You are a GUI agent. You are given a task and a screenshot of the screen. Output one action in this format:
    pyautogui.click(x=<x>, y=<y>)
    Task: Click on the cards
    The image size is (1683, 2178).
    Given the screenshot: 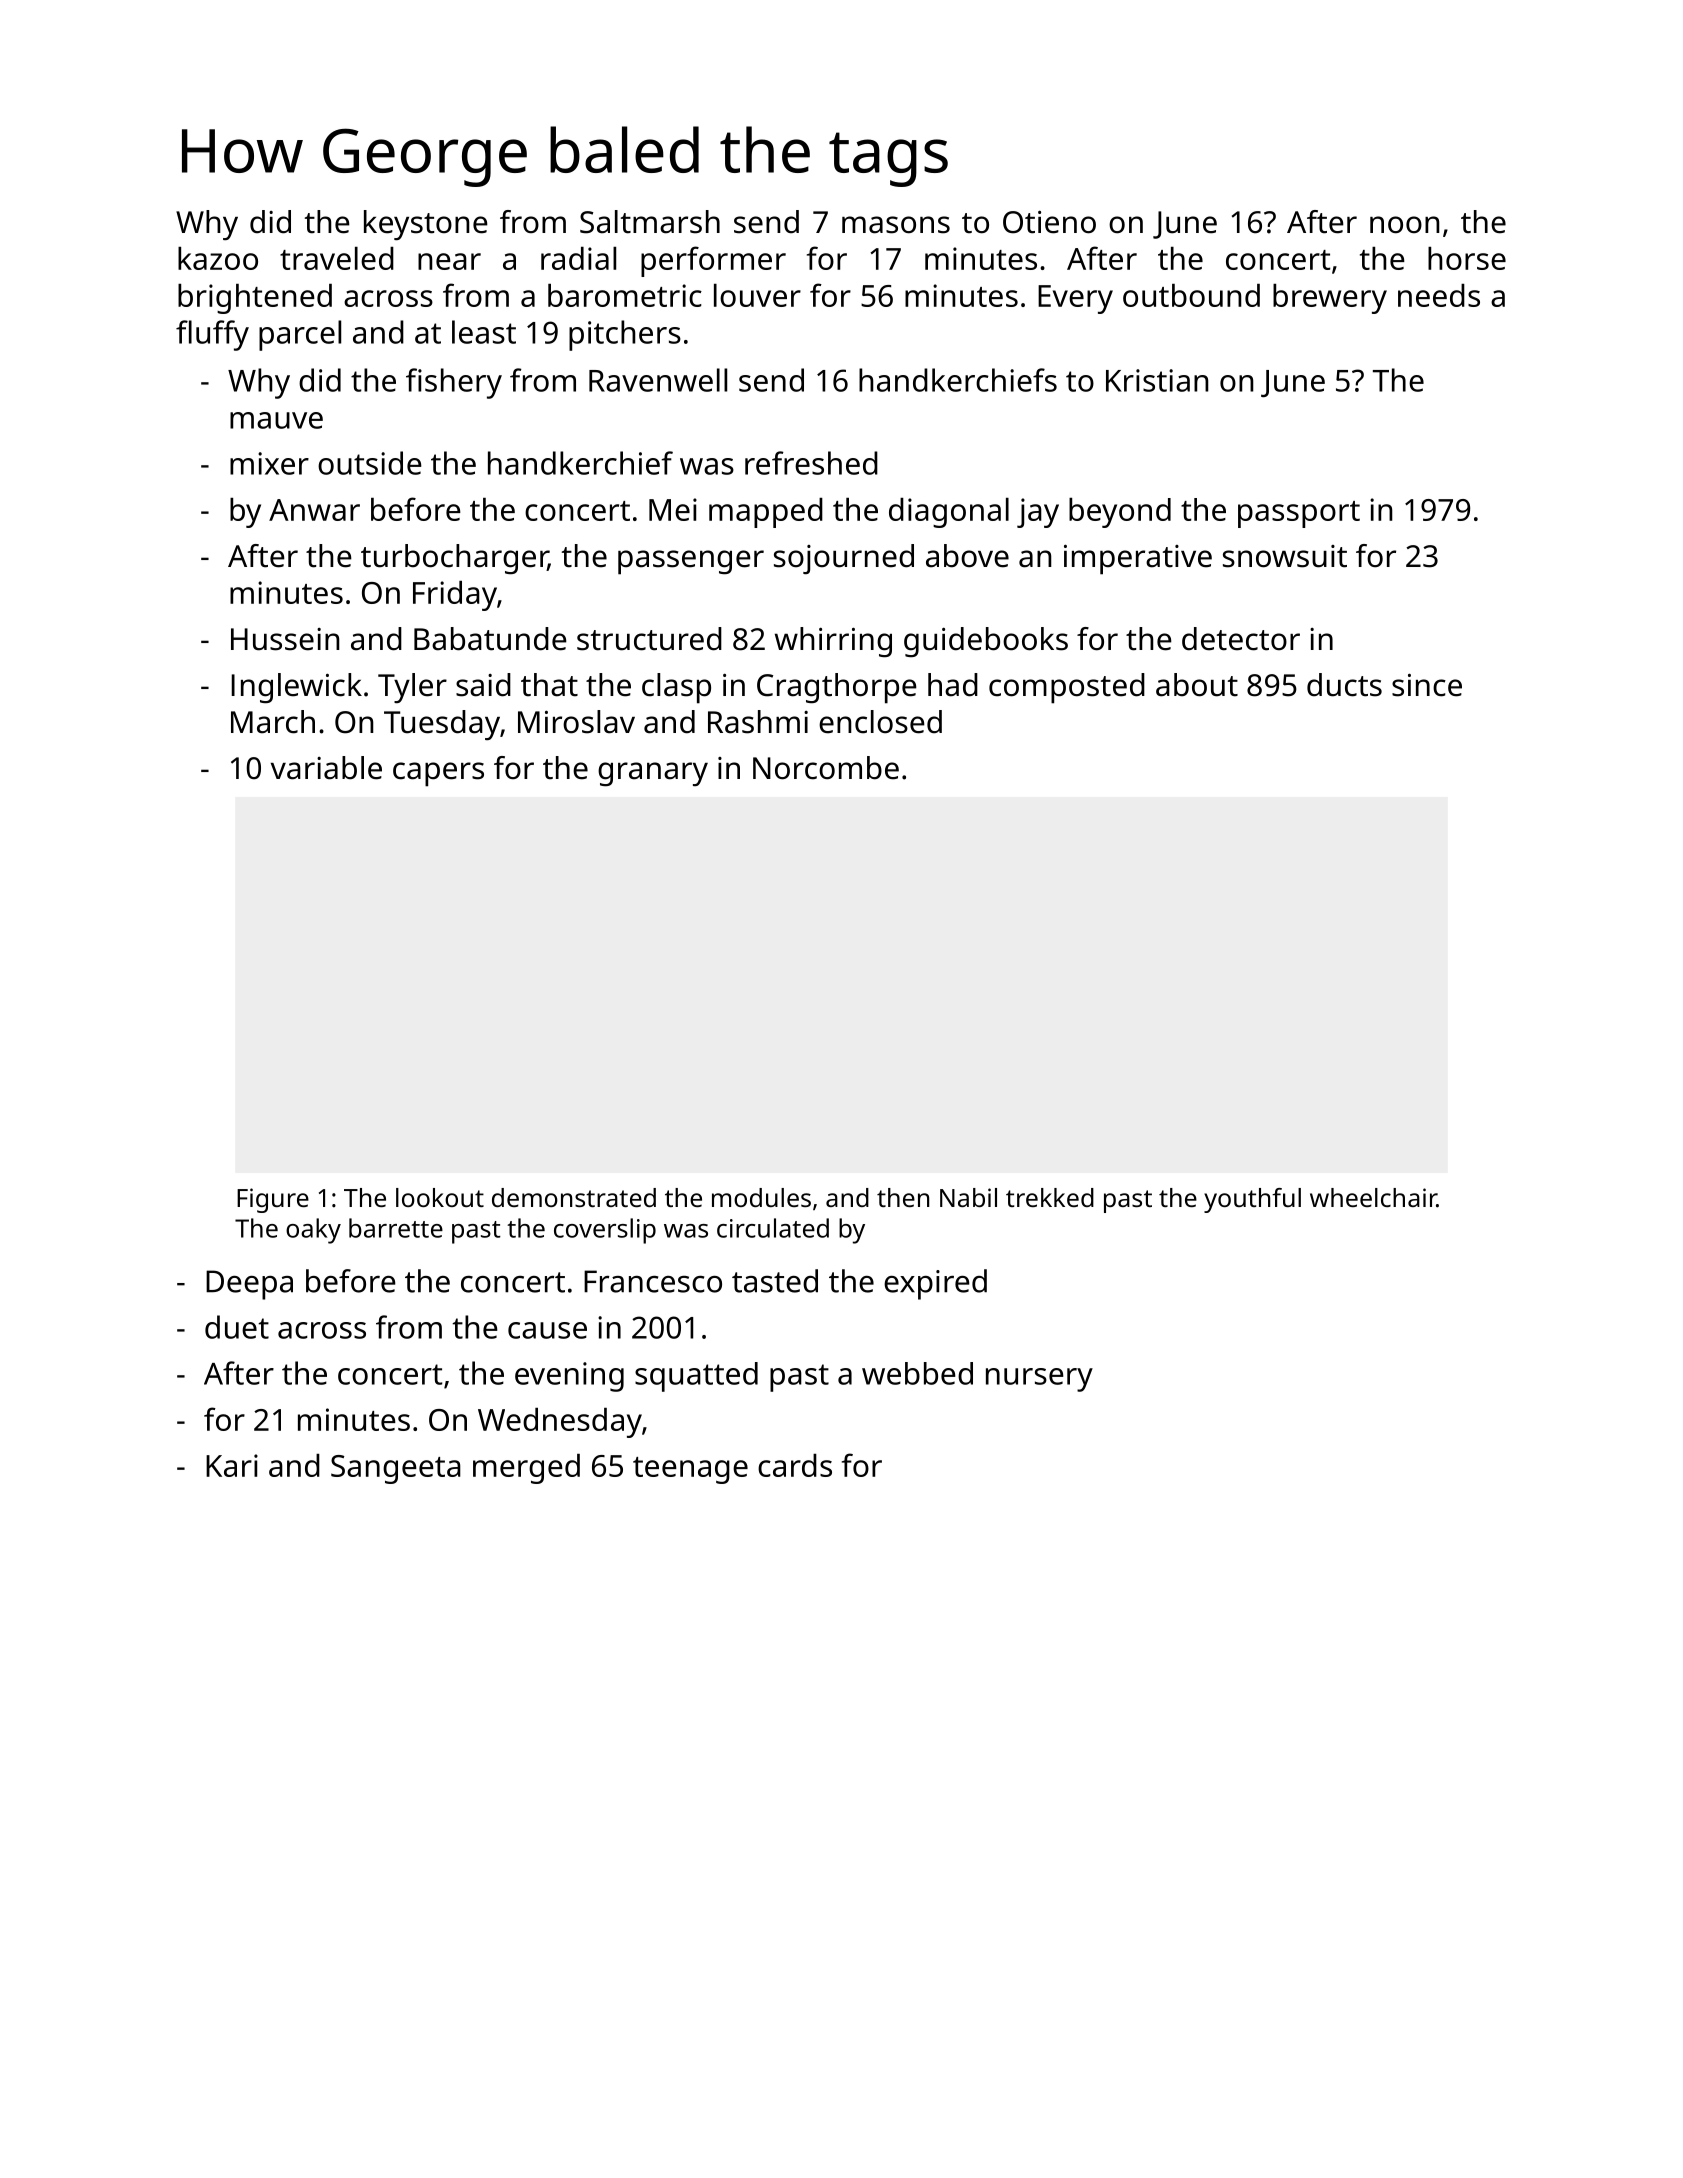 What is the action you would take?
    pyautogui.click(x=795, y=1465)
